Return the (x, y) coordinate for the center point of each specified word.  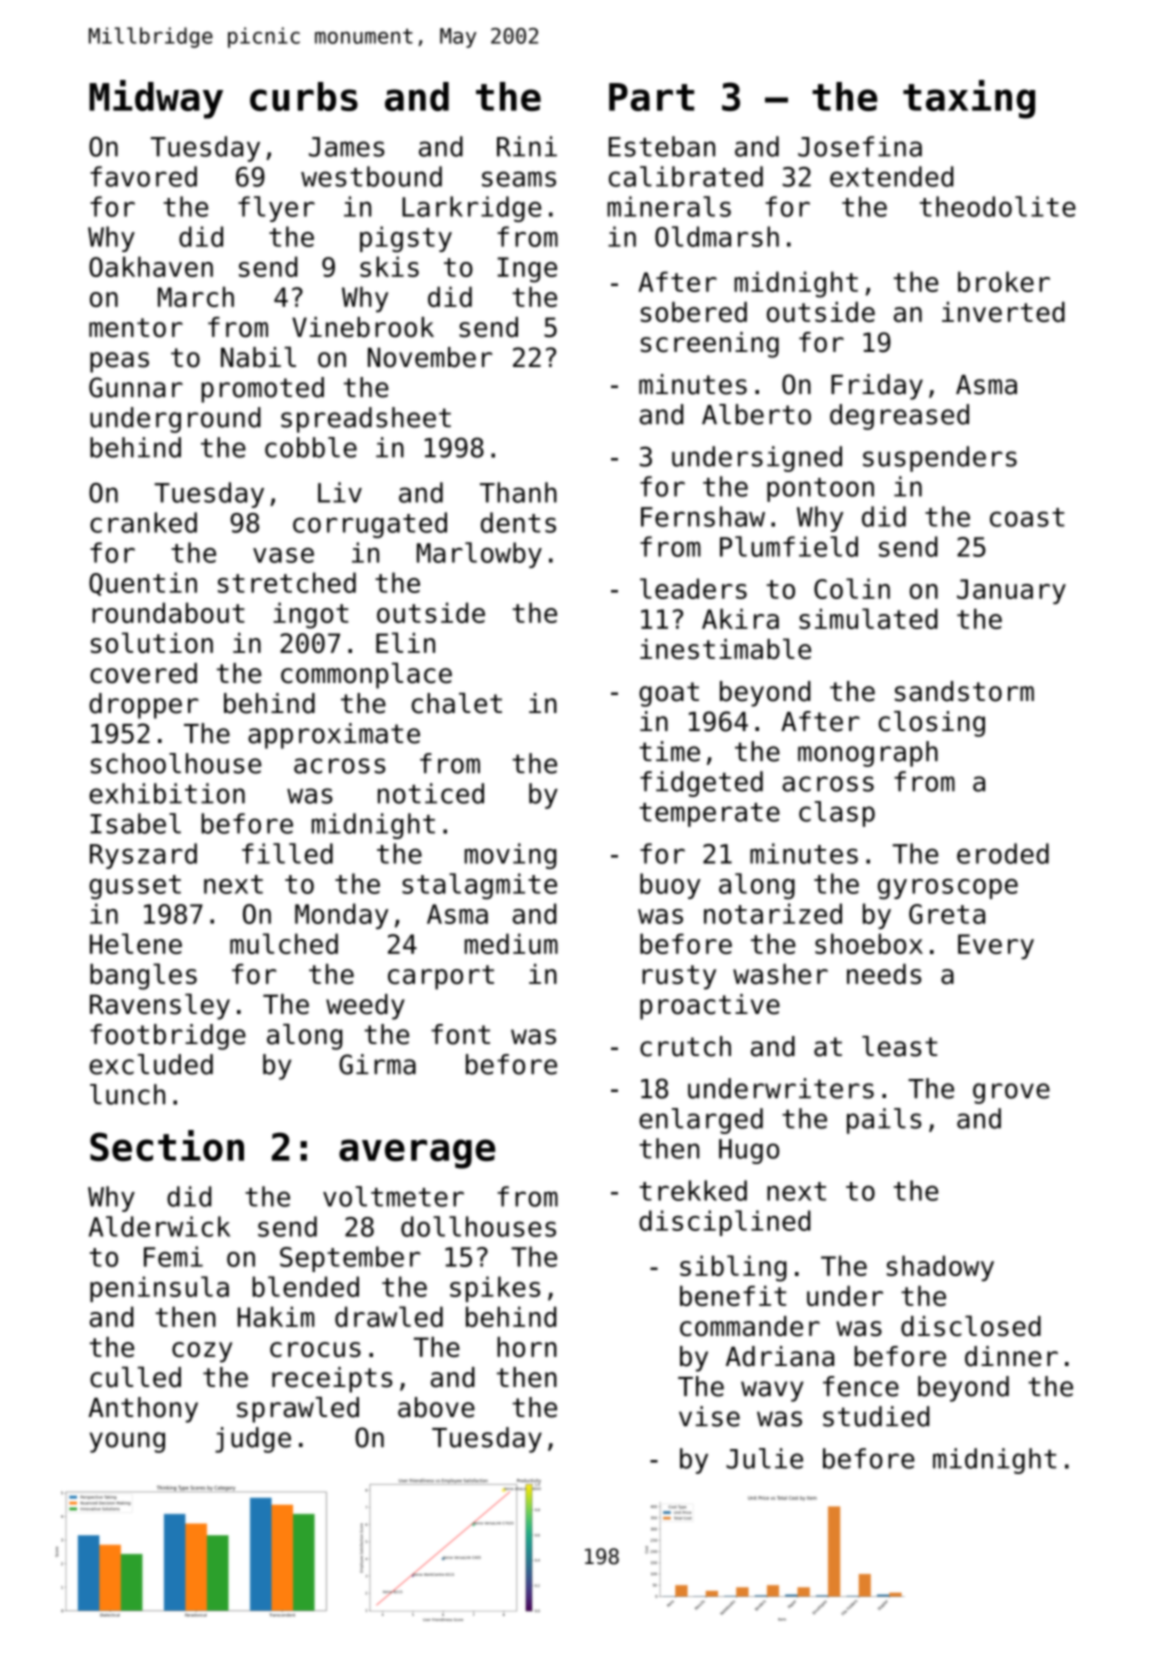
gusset (135, 887)
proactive (710, 1007)
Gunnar (136, 387)
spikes (495, 1289)
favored (143, 176)
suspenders (940, 459)
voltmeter (393, 1196)
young (127, 1442)
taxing (969, 99)
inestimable (725, 648)
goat (669, 694)
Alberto (756, 414)
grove (1011, 1093)
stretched (287, 582)
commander (750, 1326)
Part (651, 97)
